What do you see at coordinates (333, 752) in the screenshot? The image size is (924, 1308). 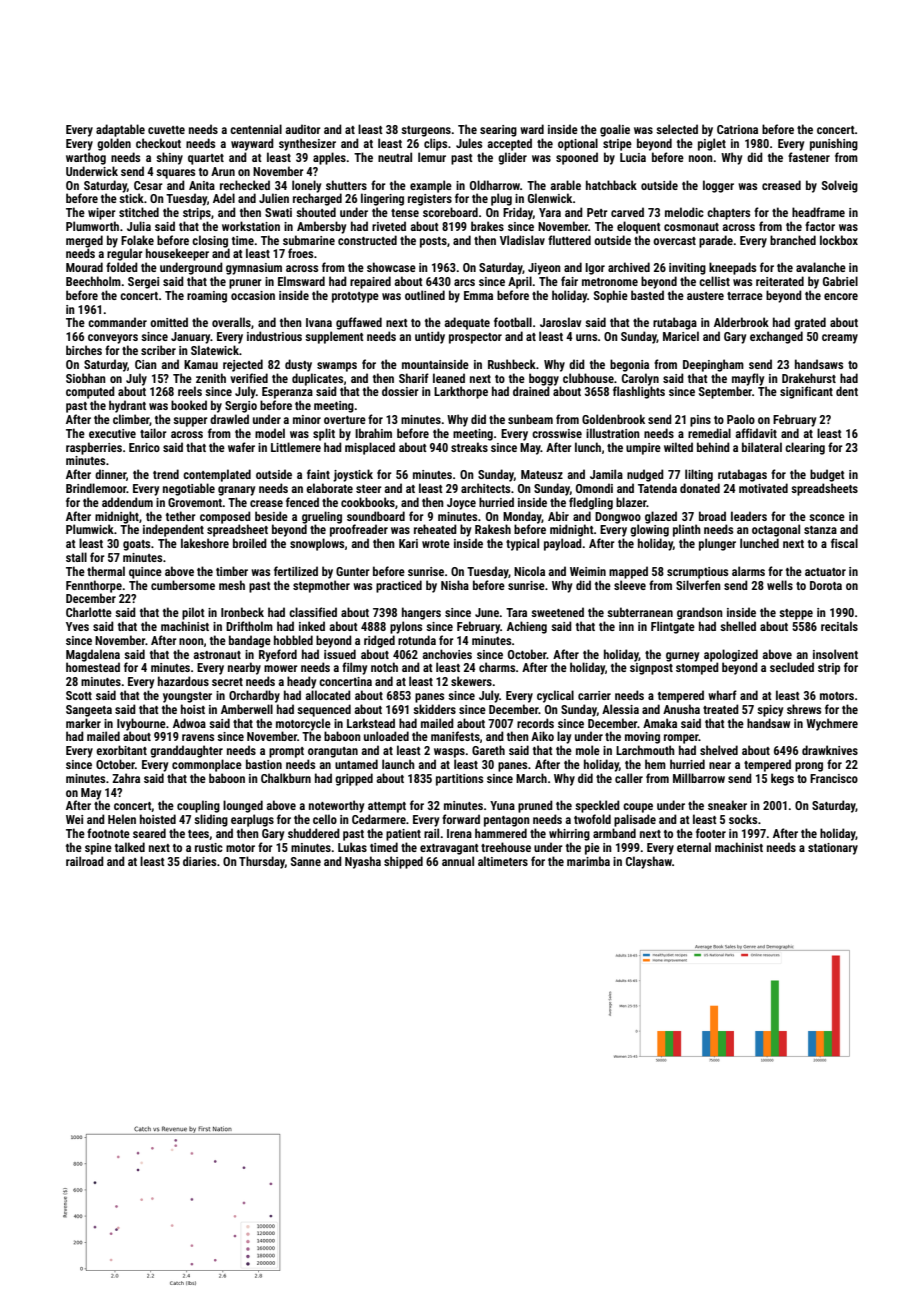 I see `orangutan` at bounding box center [333, 752].
